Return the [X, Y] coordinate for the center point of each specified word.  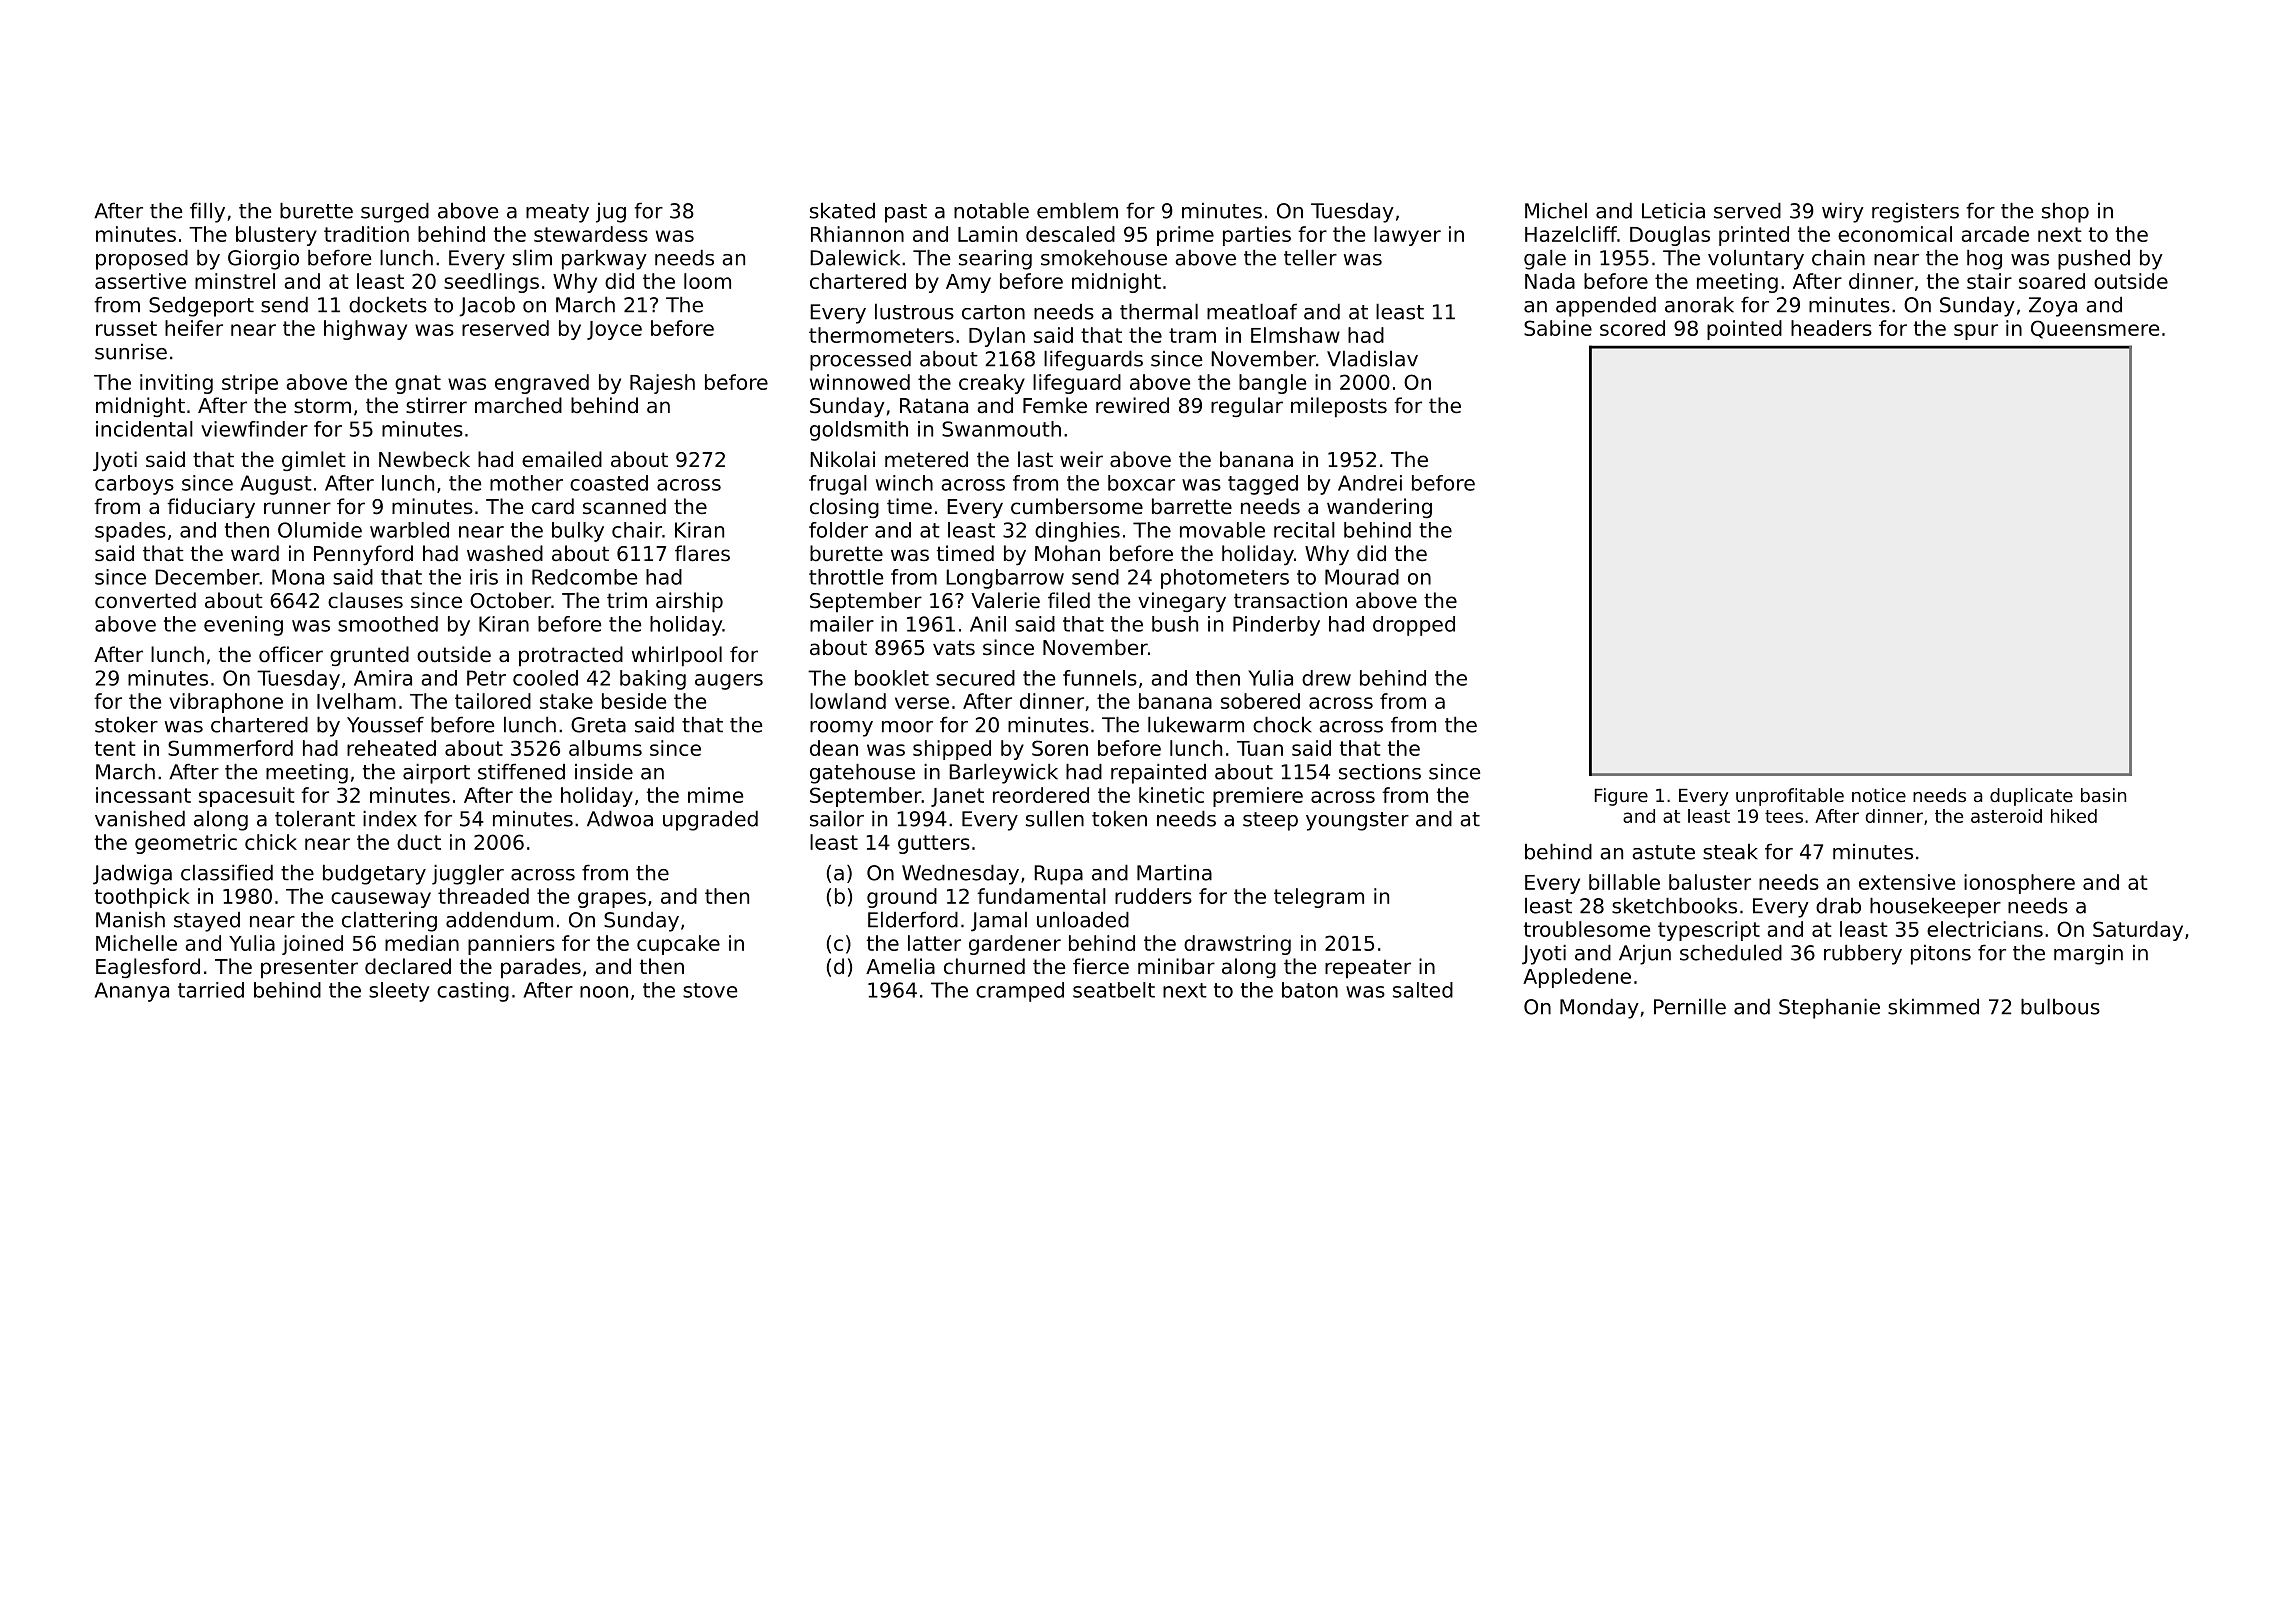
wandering [1379, 508]
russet [126, 328]
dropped [1414, 626]
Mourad [1362, 577]
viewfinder [254, 429]
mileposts [1339, 407]
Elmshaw [1295, 335]
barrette [1192, 506]
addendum [499, 919]
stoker [126, 725]
